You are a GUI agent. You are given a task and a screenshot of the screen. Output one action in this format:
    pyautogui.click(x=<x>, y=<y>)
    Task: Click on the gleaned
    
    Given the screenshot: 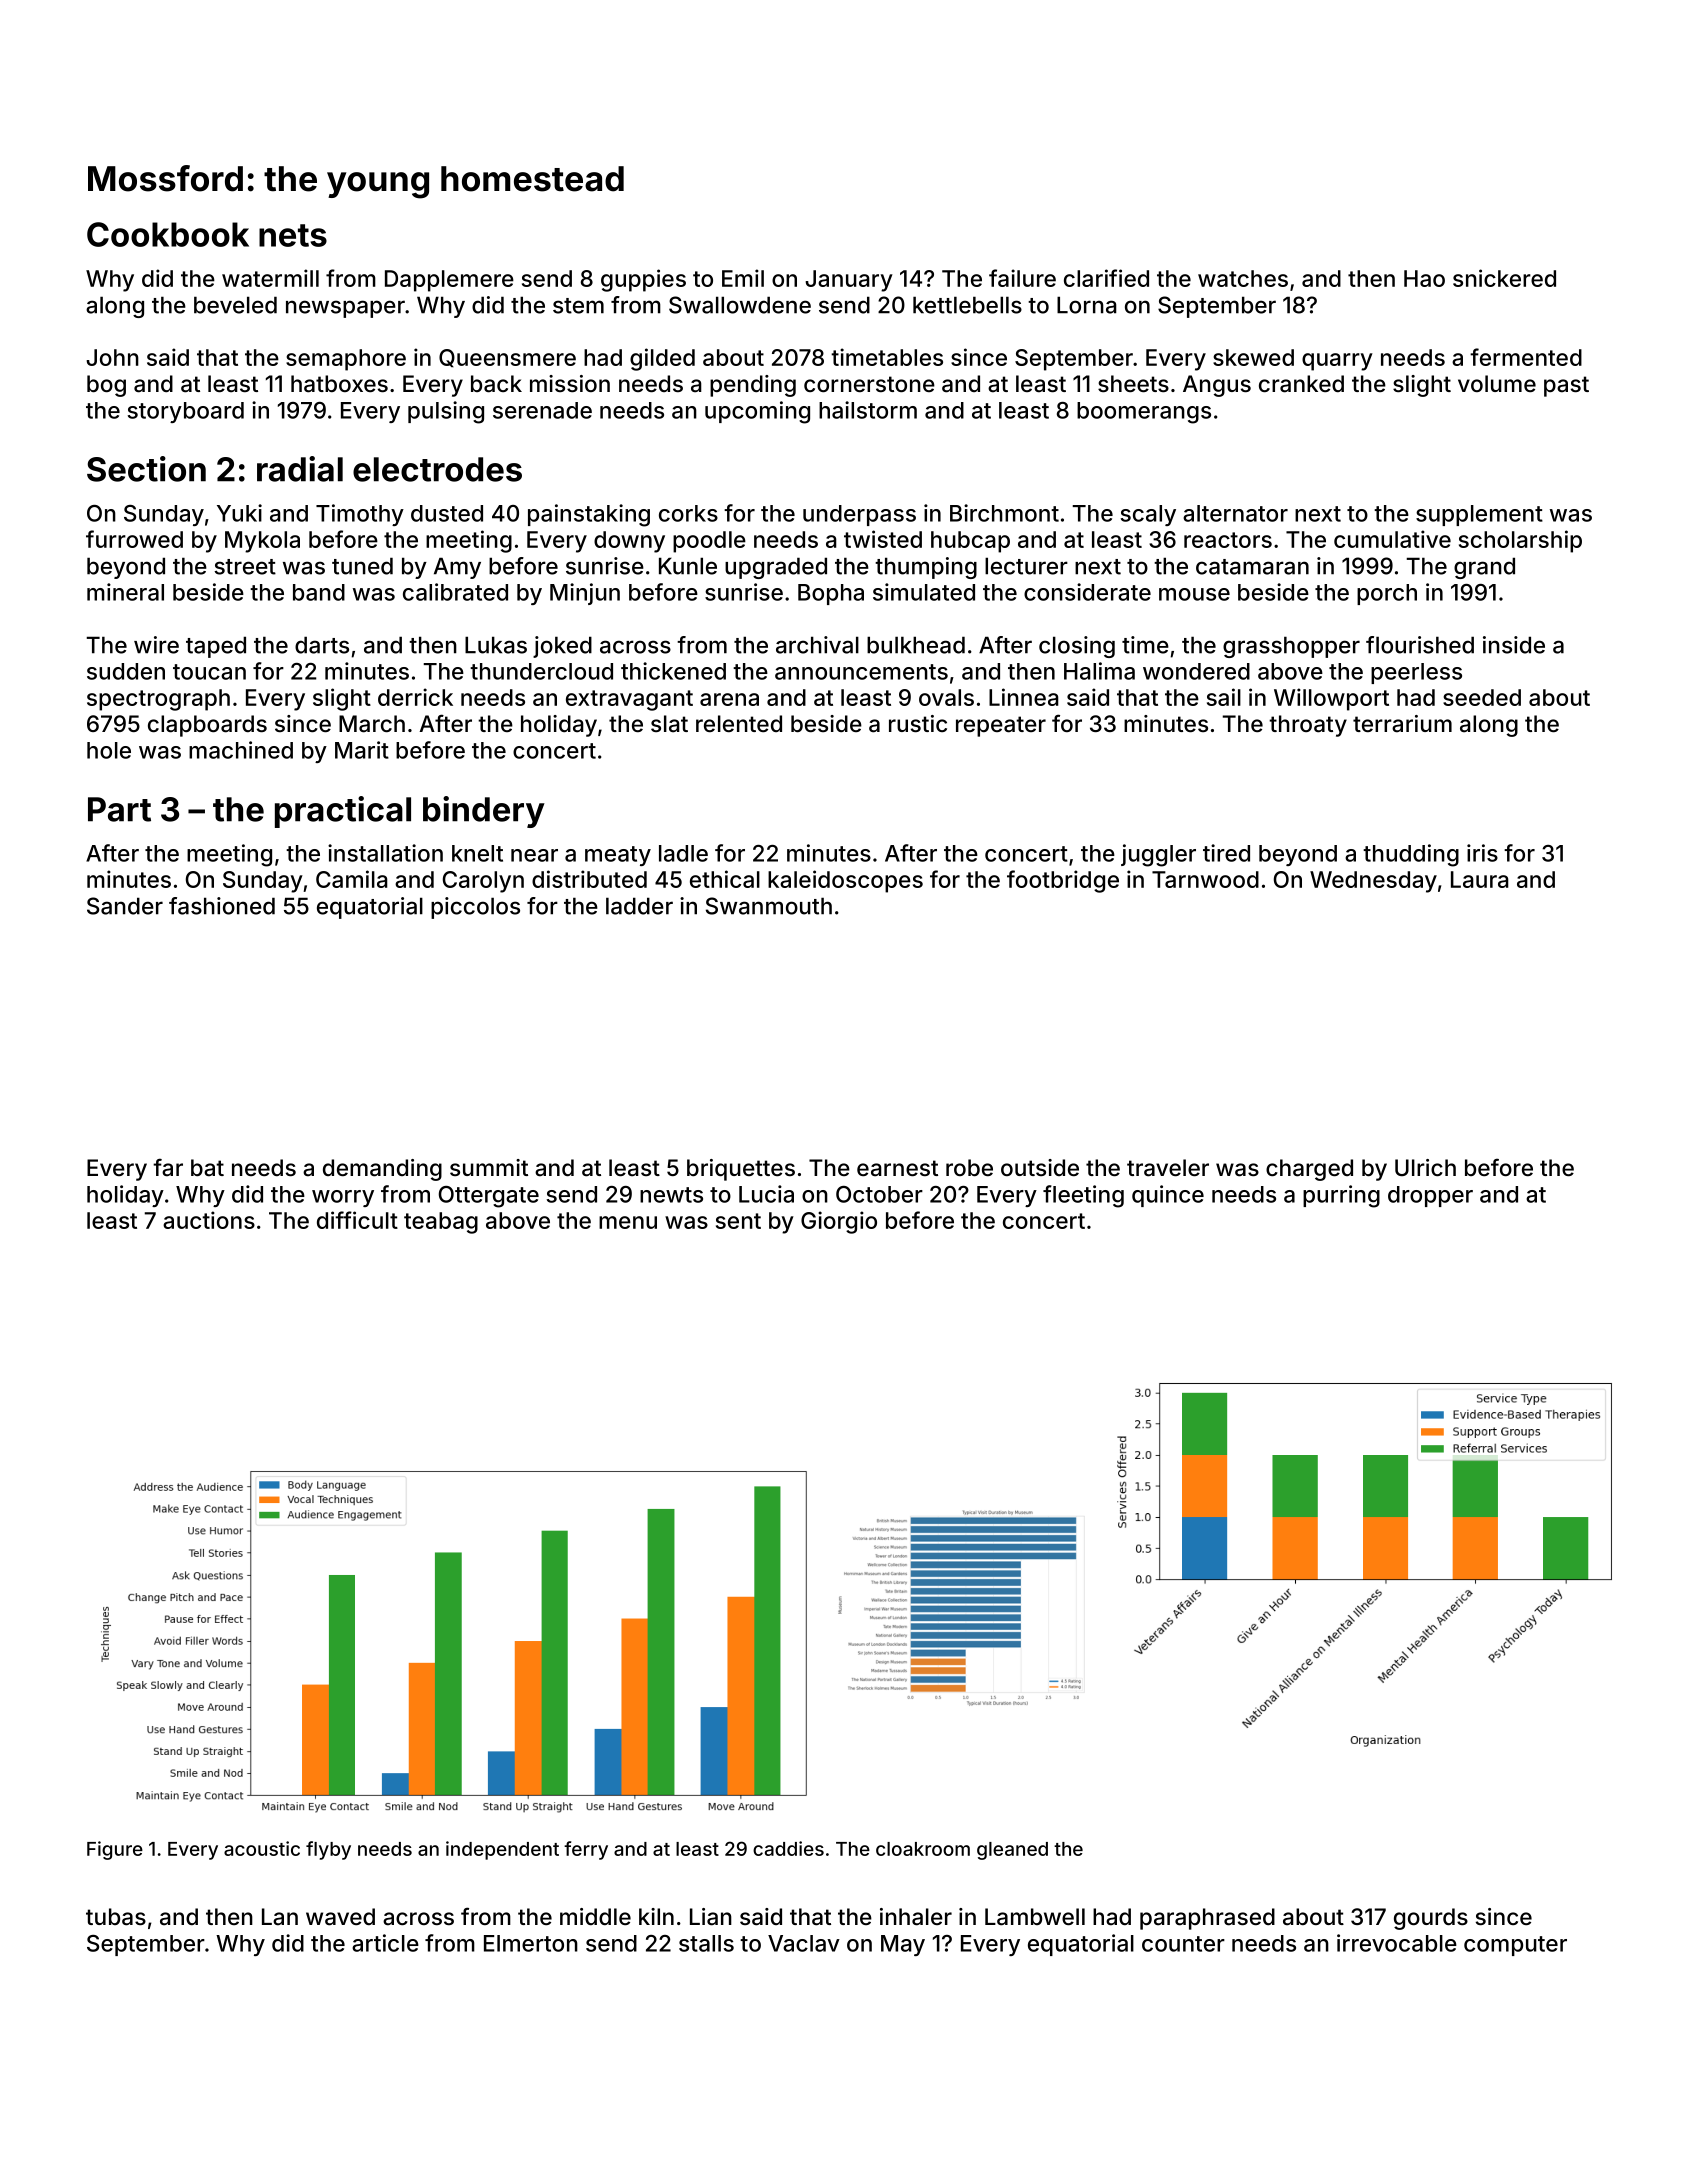 What is the action you would take?
    pyautogui.click(x=1012, y=1851)
